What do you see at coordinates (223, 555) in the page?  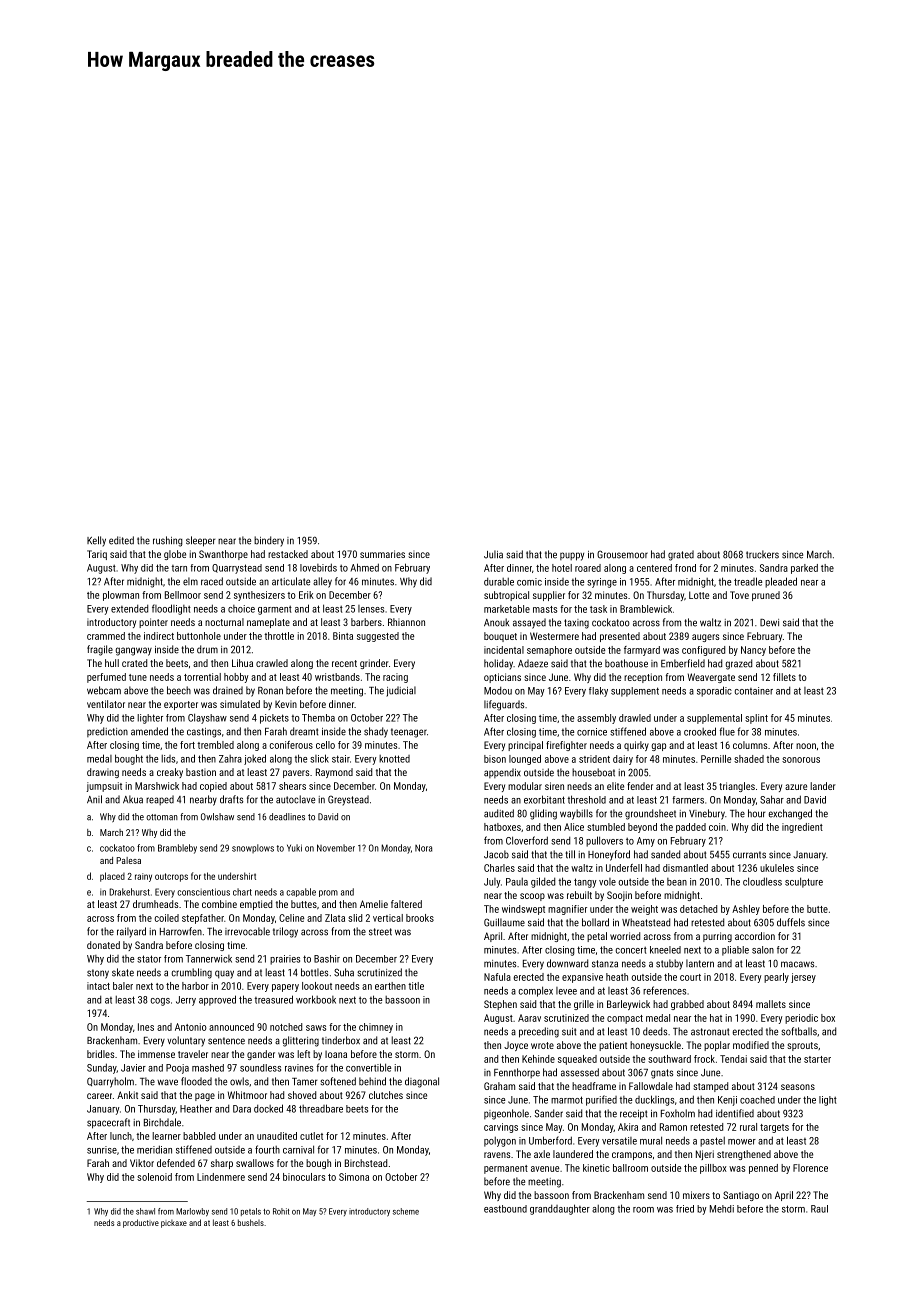 I see `Swanthorpe` at bounding box center [223, 555].
